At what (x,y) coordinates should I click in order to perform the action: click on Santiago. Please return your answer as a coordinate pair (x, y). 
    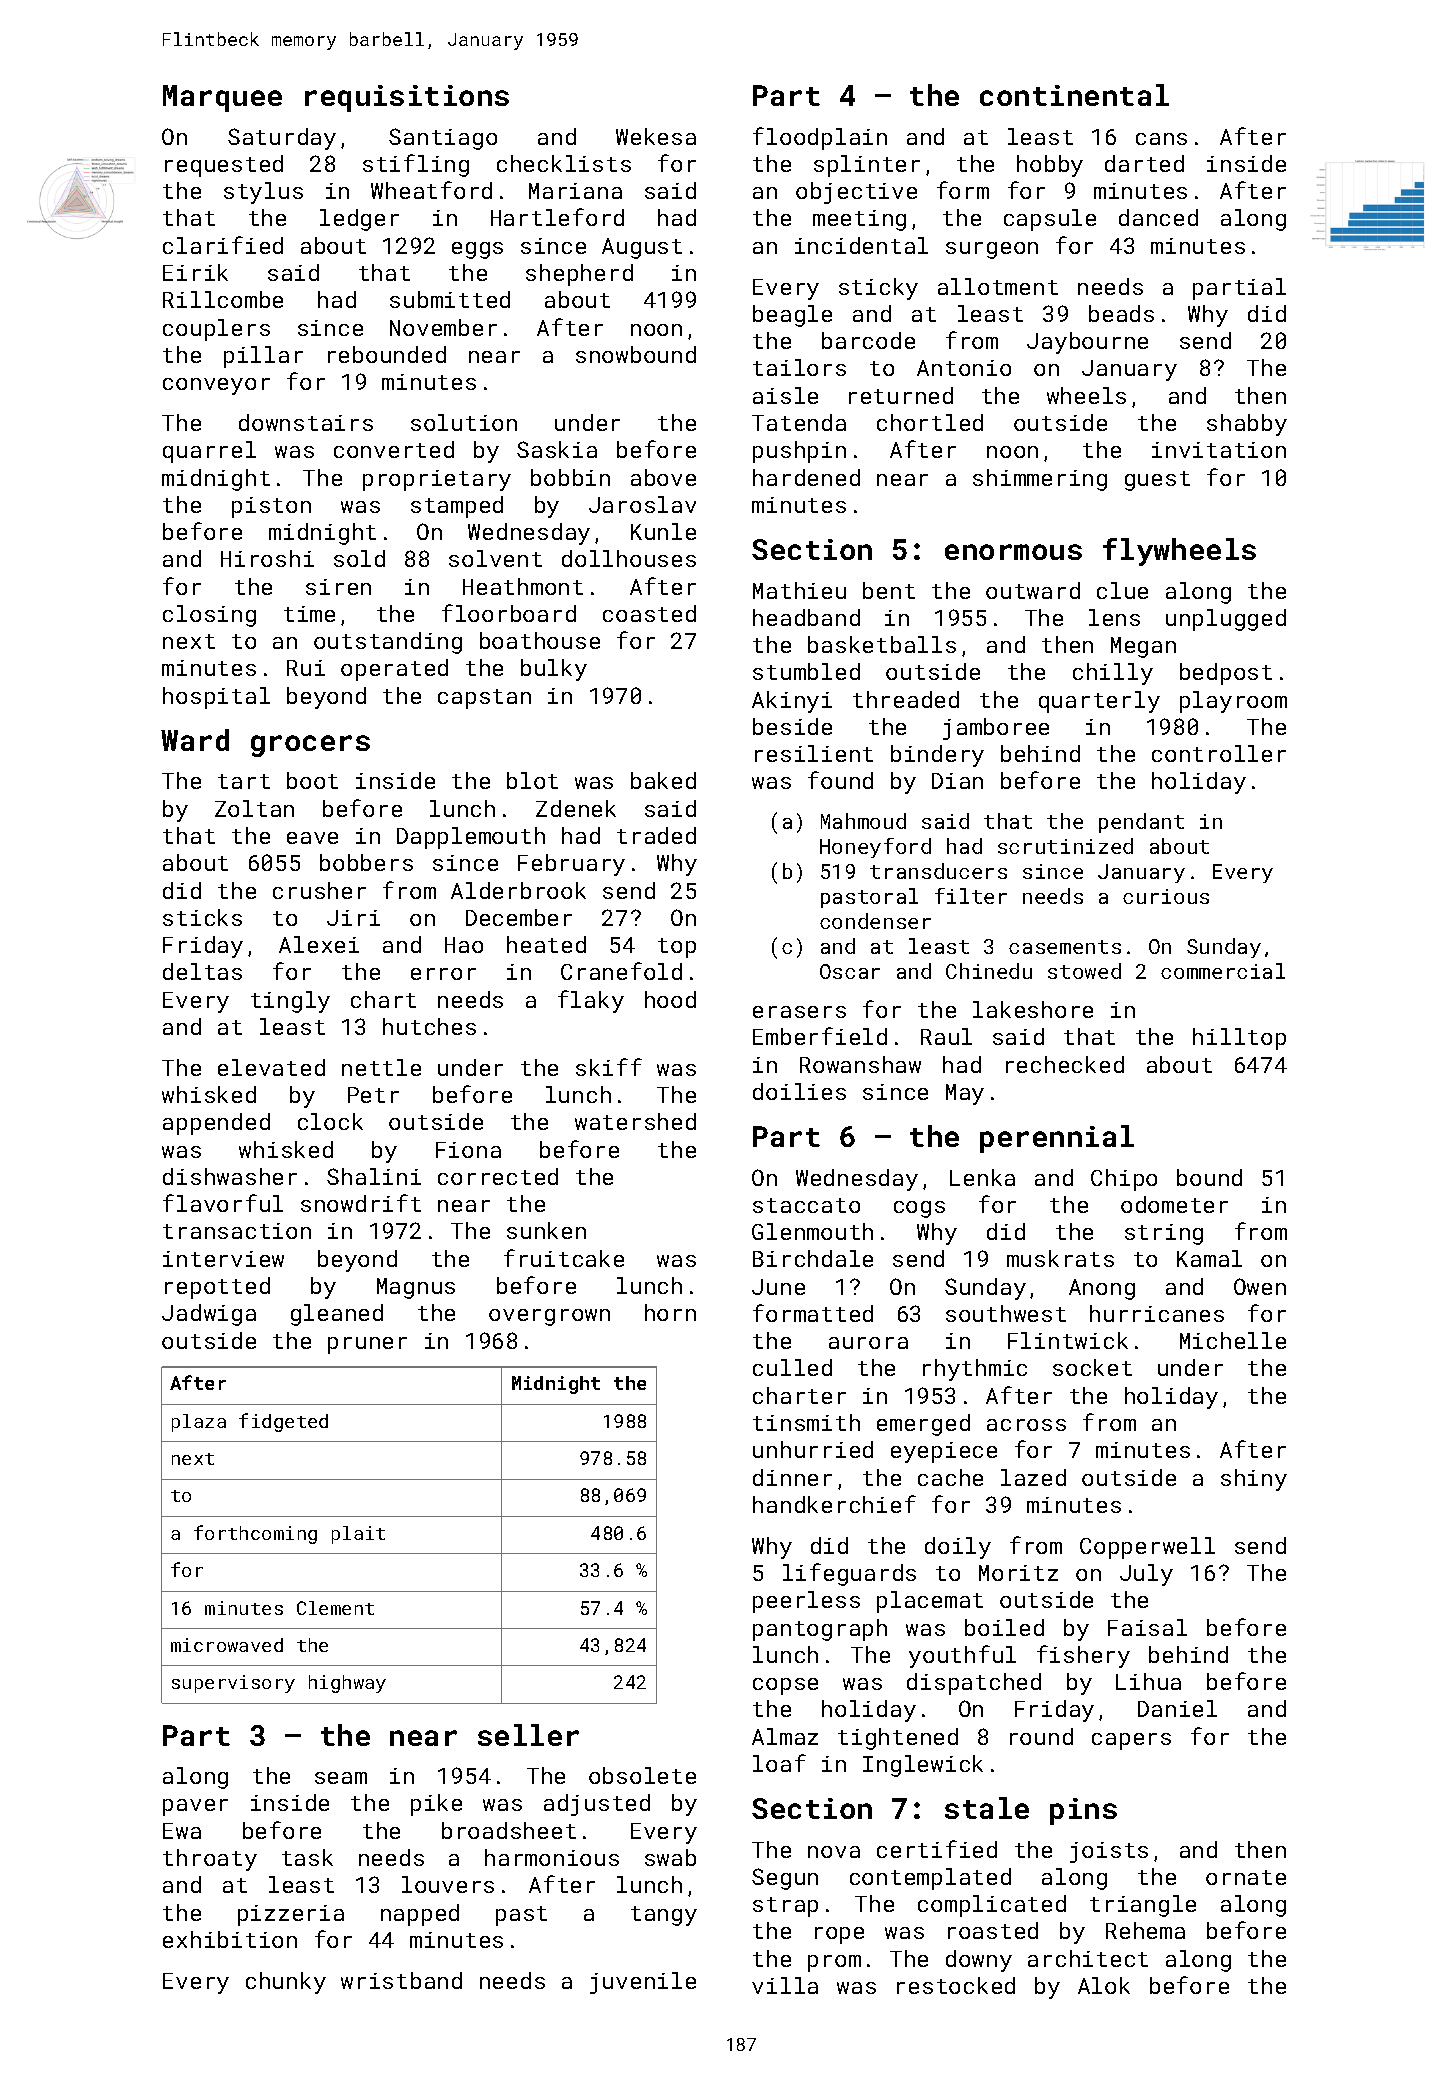
    Looking at the image, I should click on (443, 139).
